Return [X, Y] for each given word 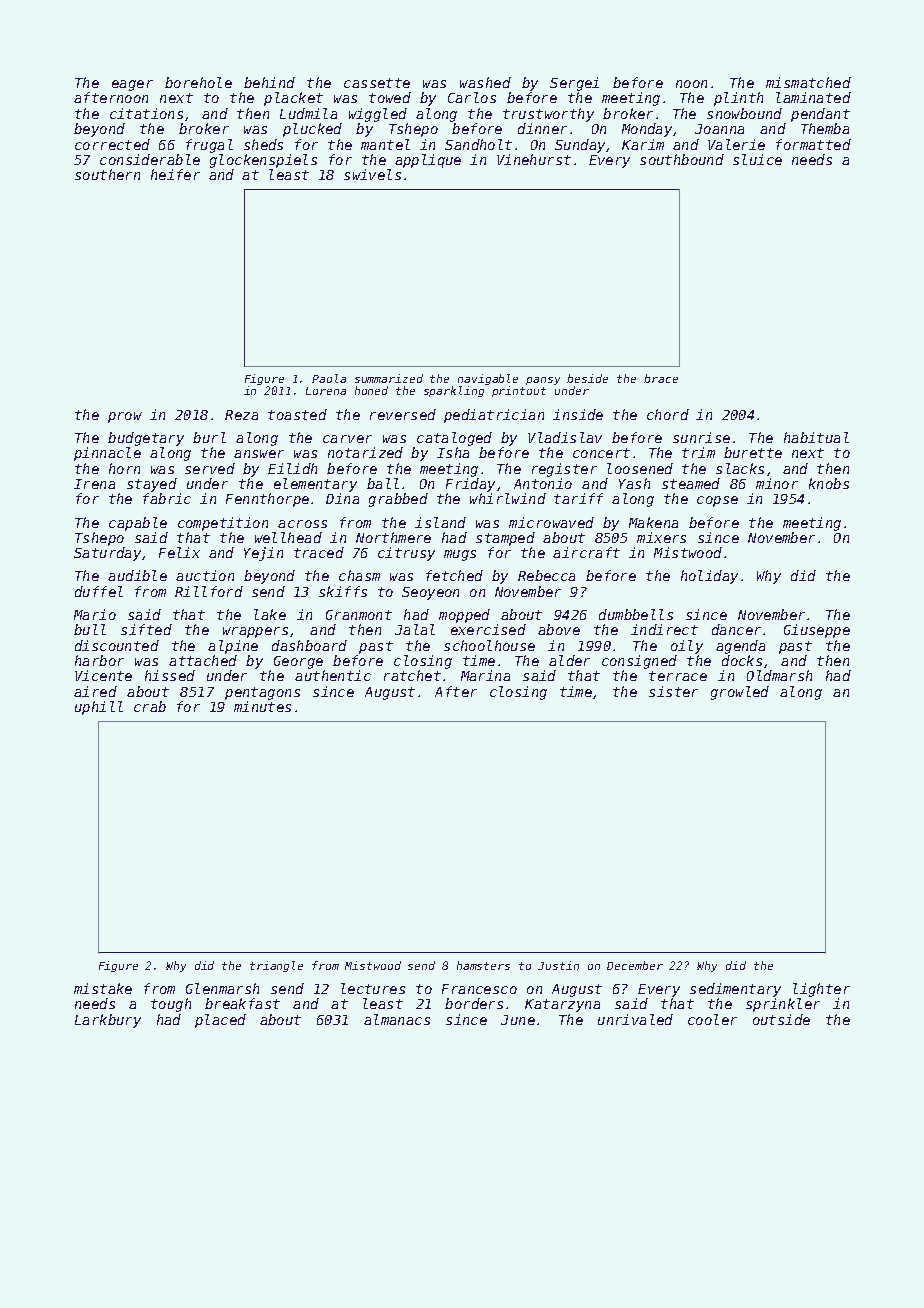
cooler [712, 1019]
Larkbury [108, 1021]
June [518, 1020]
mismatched [808, 82]
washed [485, 82]
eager [132, 85]
